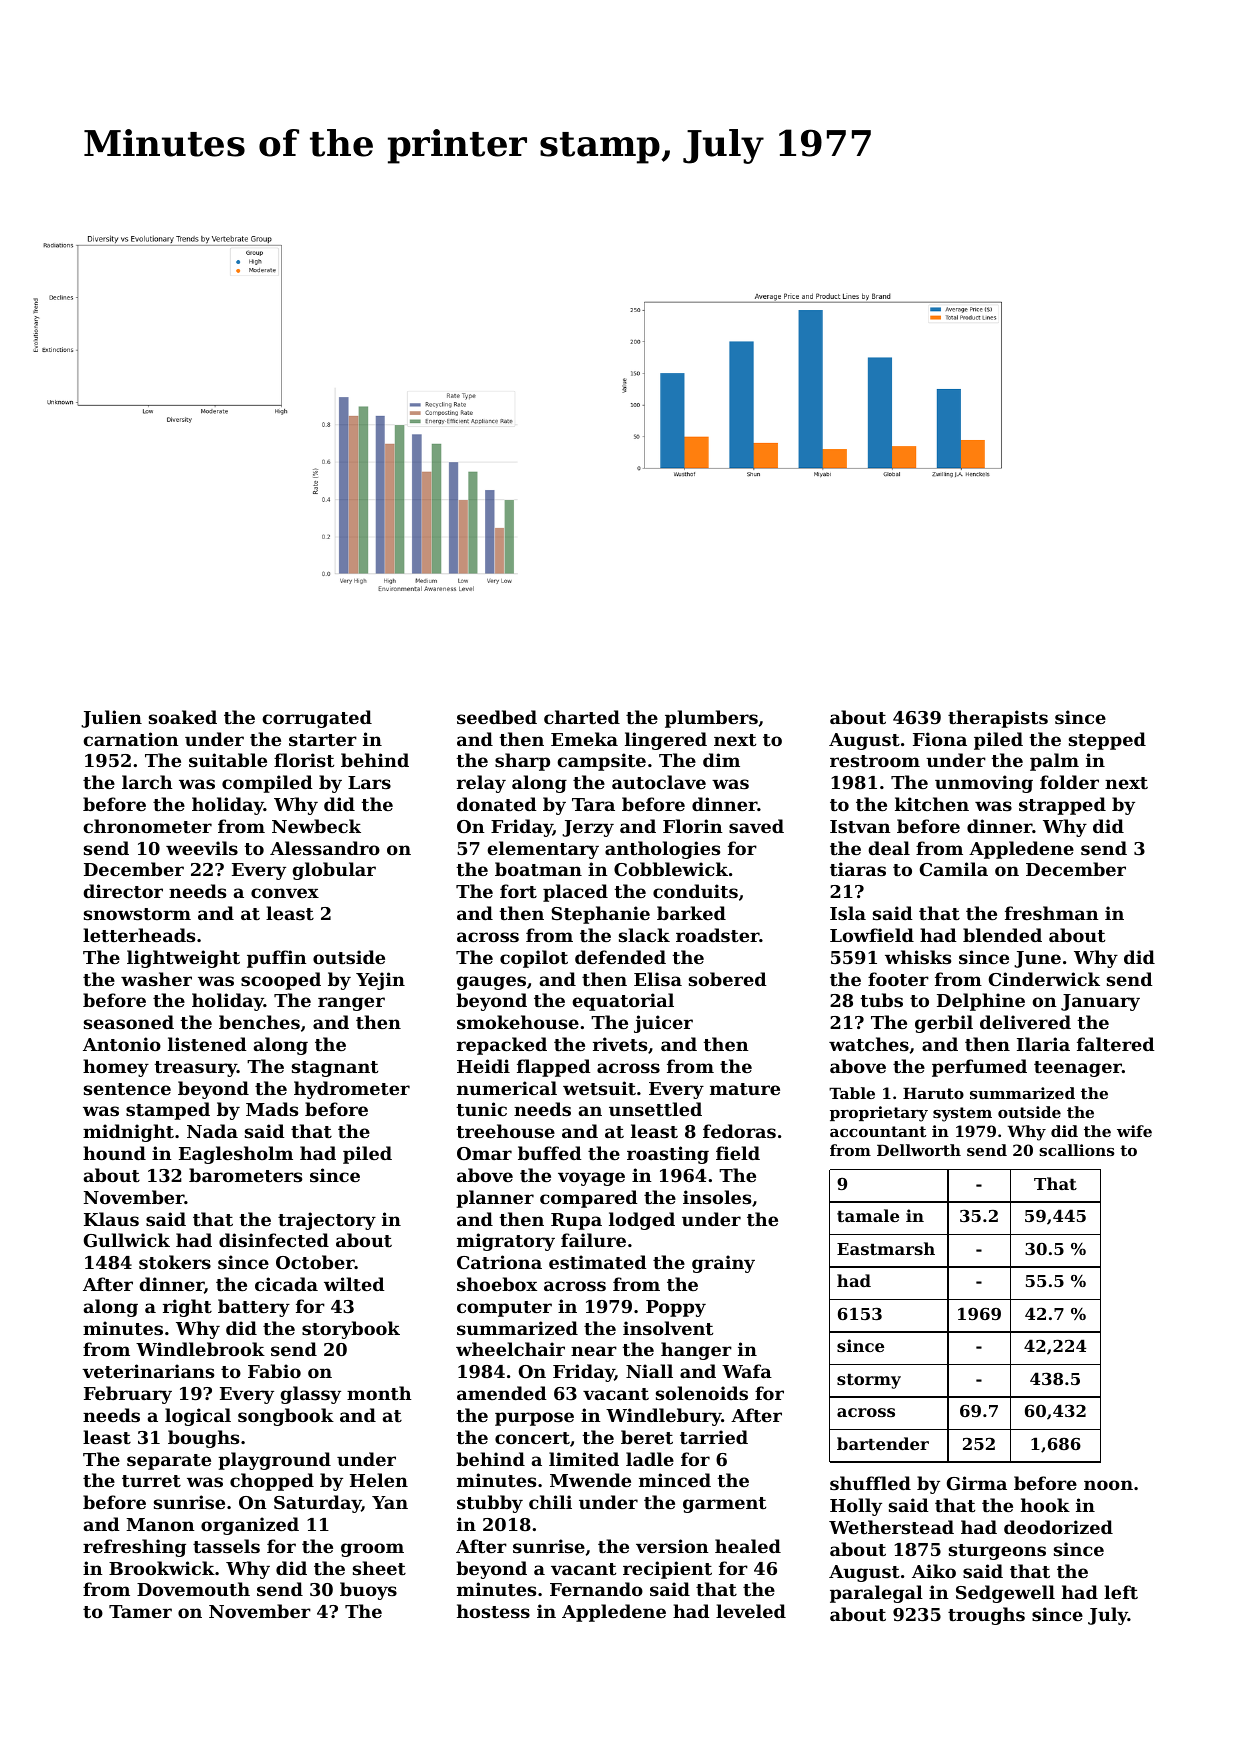 The height and width of the screenshot is (1757, 1243). Describe the element at coordinates (380, 981) in the screenshot. I see `Yejin` at that location.
